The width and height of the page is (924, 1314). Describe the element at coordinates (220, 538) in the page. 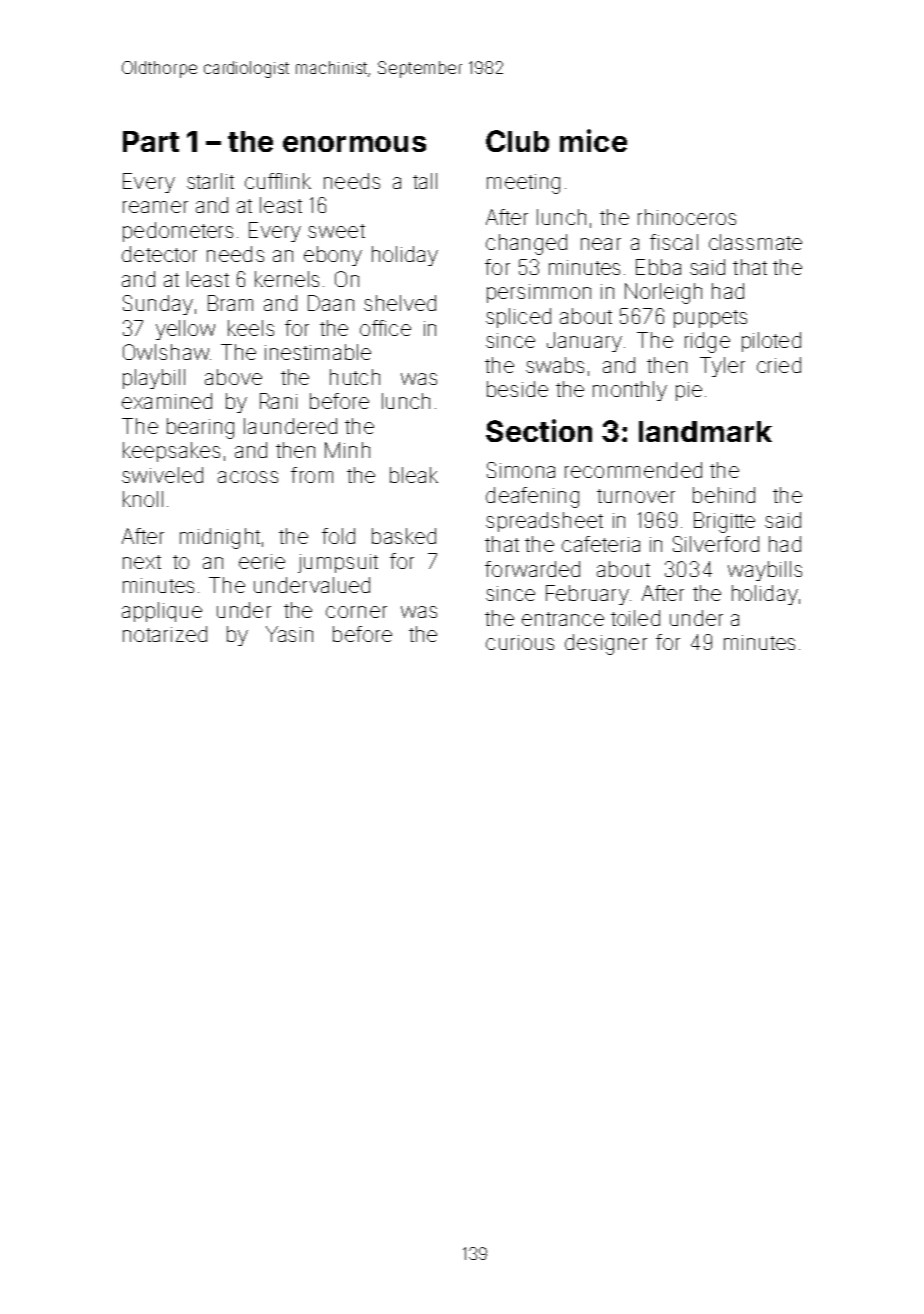

I see `midnight` at that location.
